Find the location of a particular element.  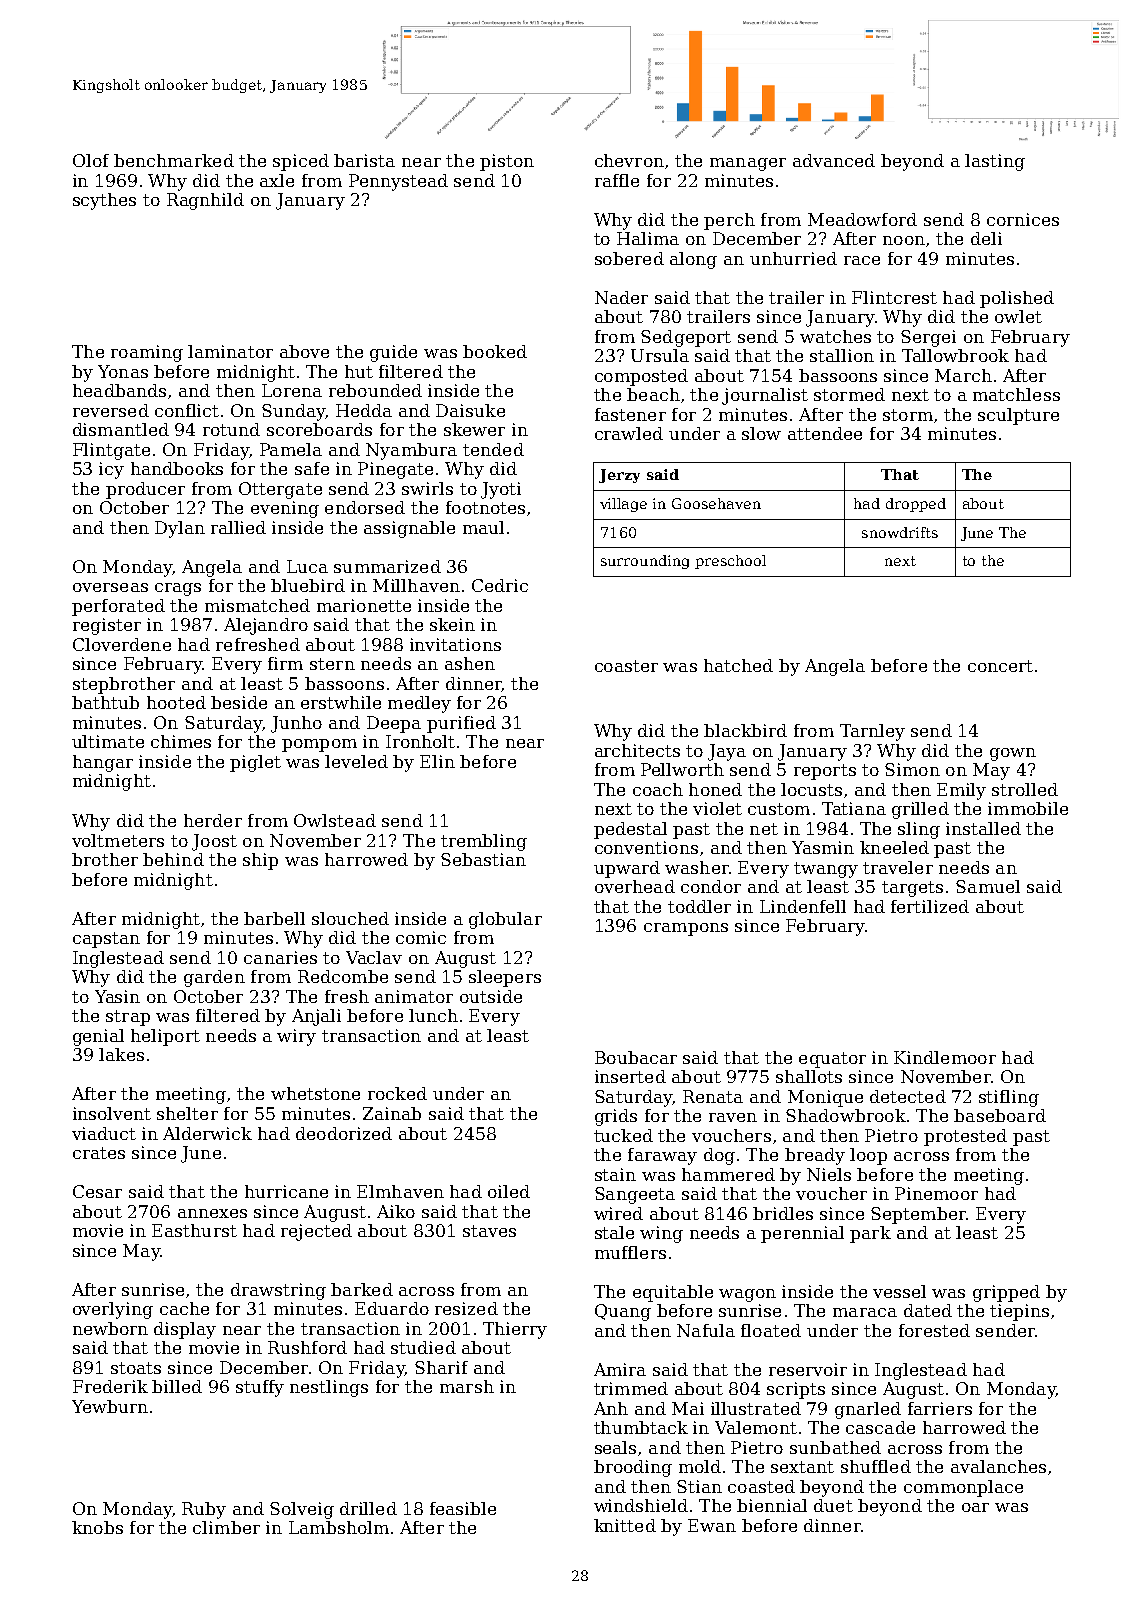

snowdrifts is located at coordinates (900, 532).
